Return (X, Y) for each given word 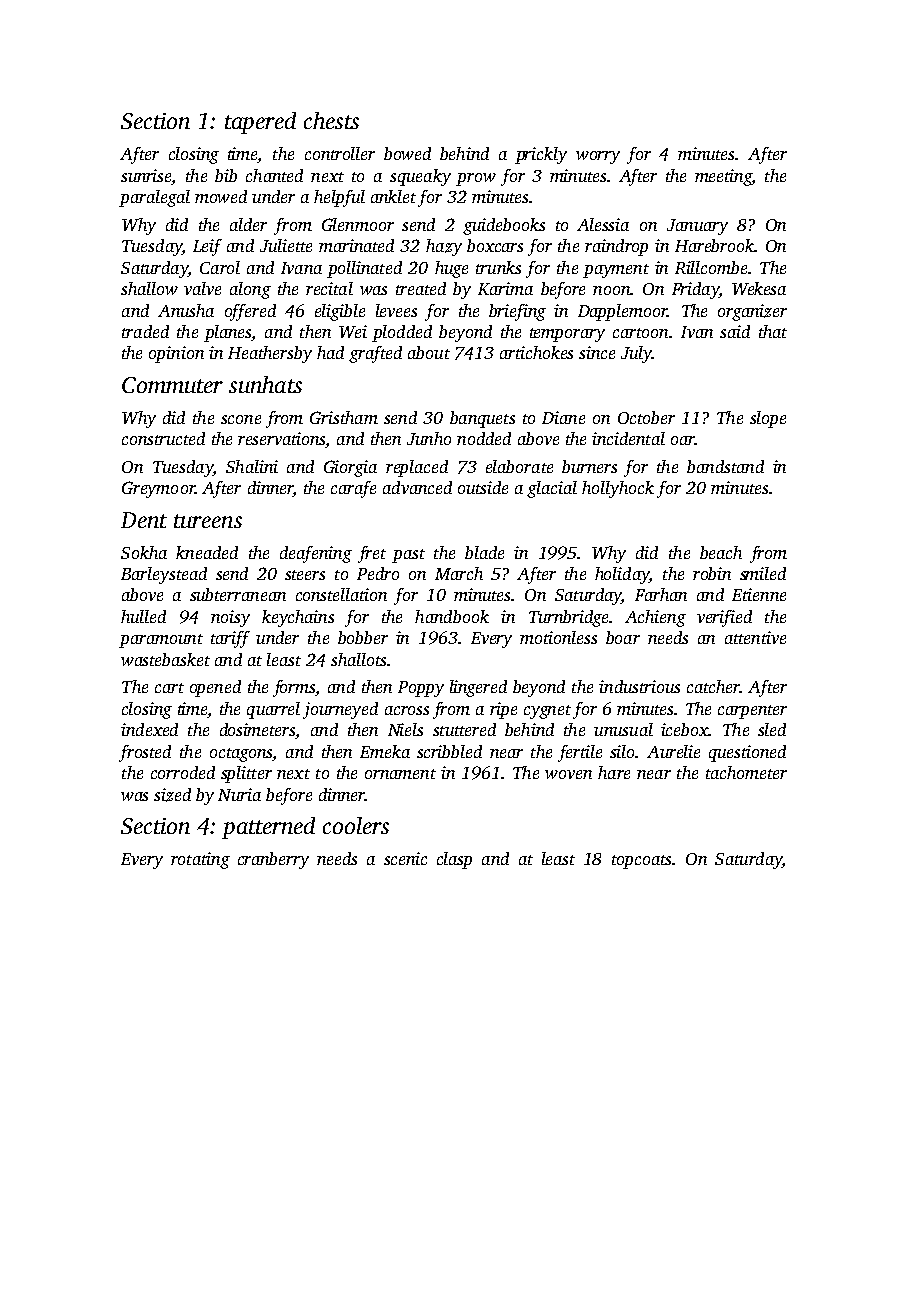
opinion (176, 354)
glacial (552, 489)
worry (598, 157)
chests (331, 120)
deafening (316, 554)
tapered (260, 123)
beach (721, 552)
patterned (268, 828)
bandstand (725, 466)
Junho (429, 438)
